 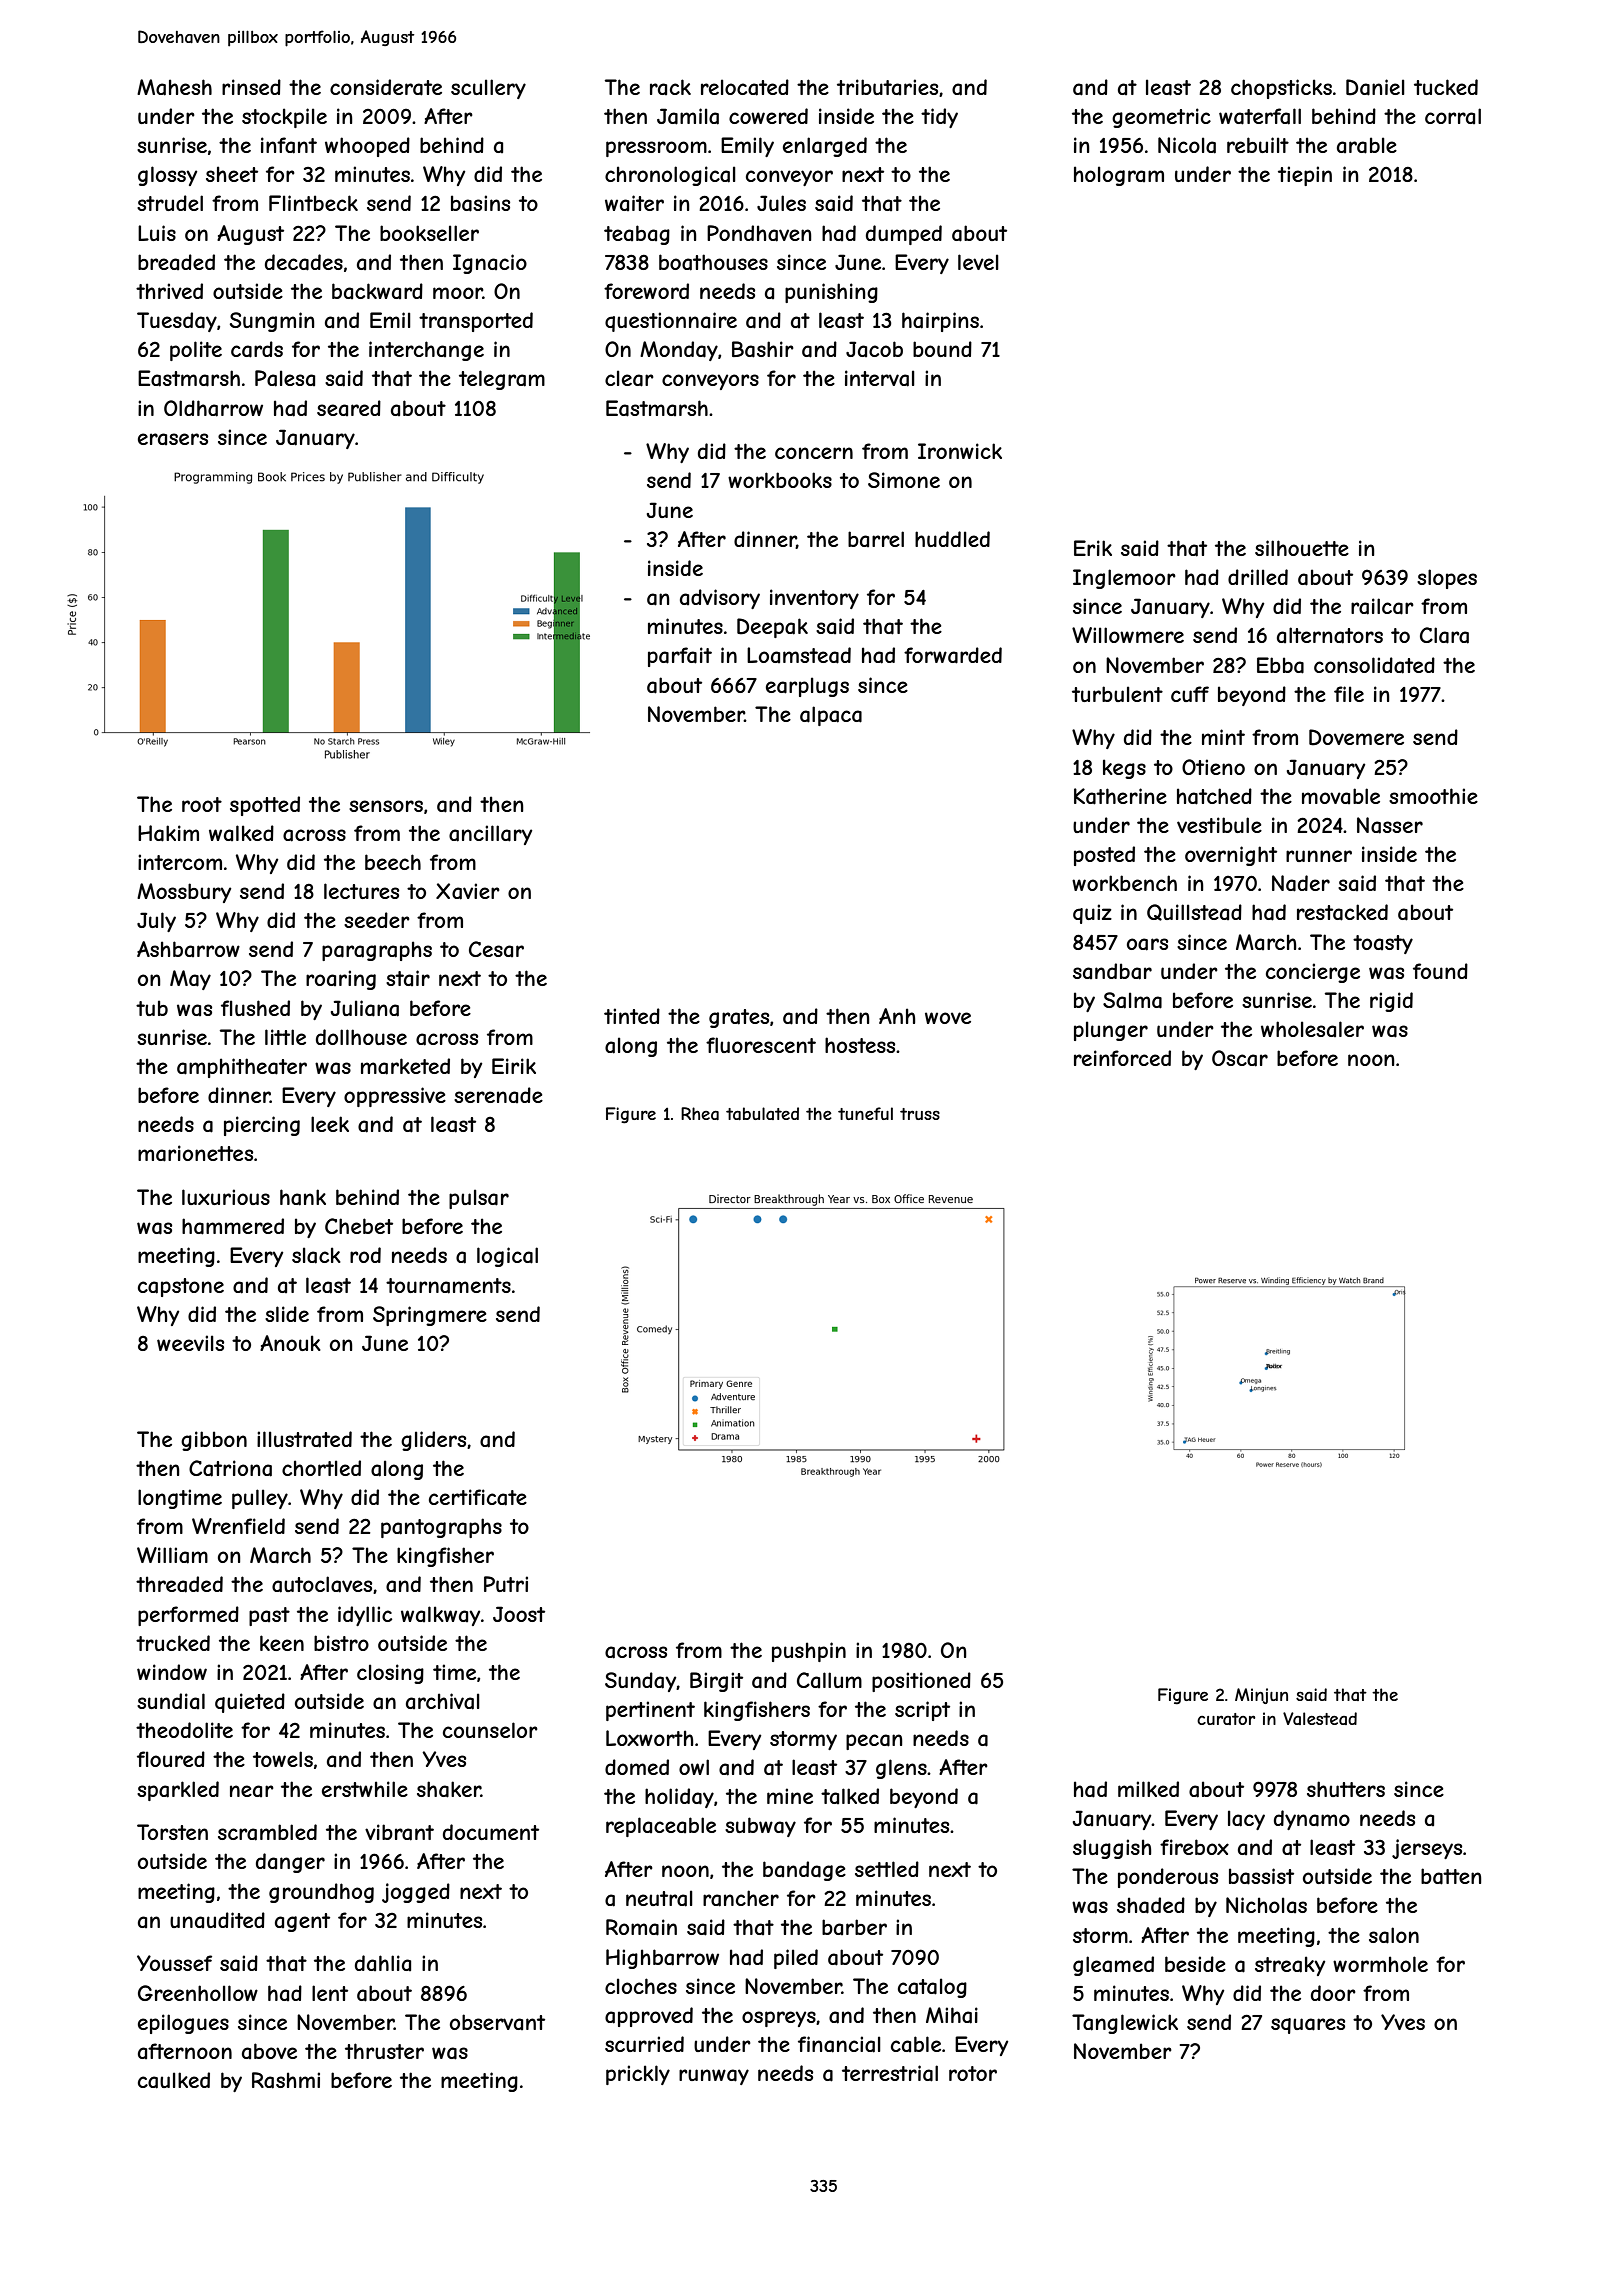 What do you see at coordinates (1122, 1058) in the screenshot?
I see `reinforced` at bounding box center [1122, 1058].
